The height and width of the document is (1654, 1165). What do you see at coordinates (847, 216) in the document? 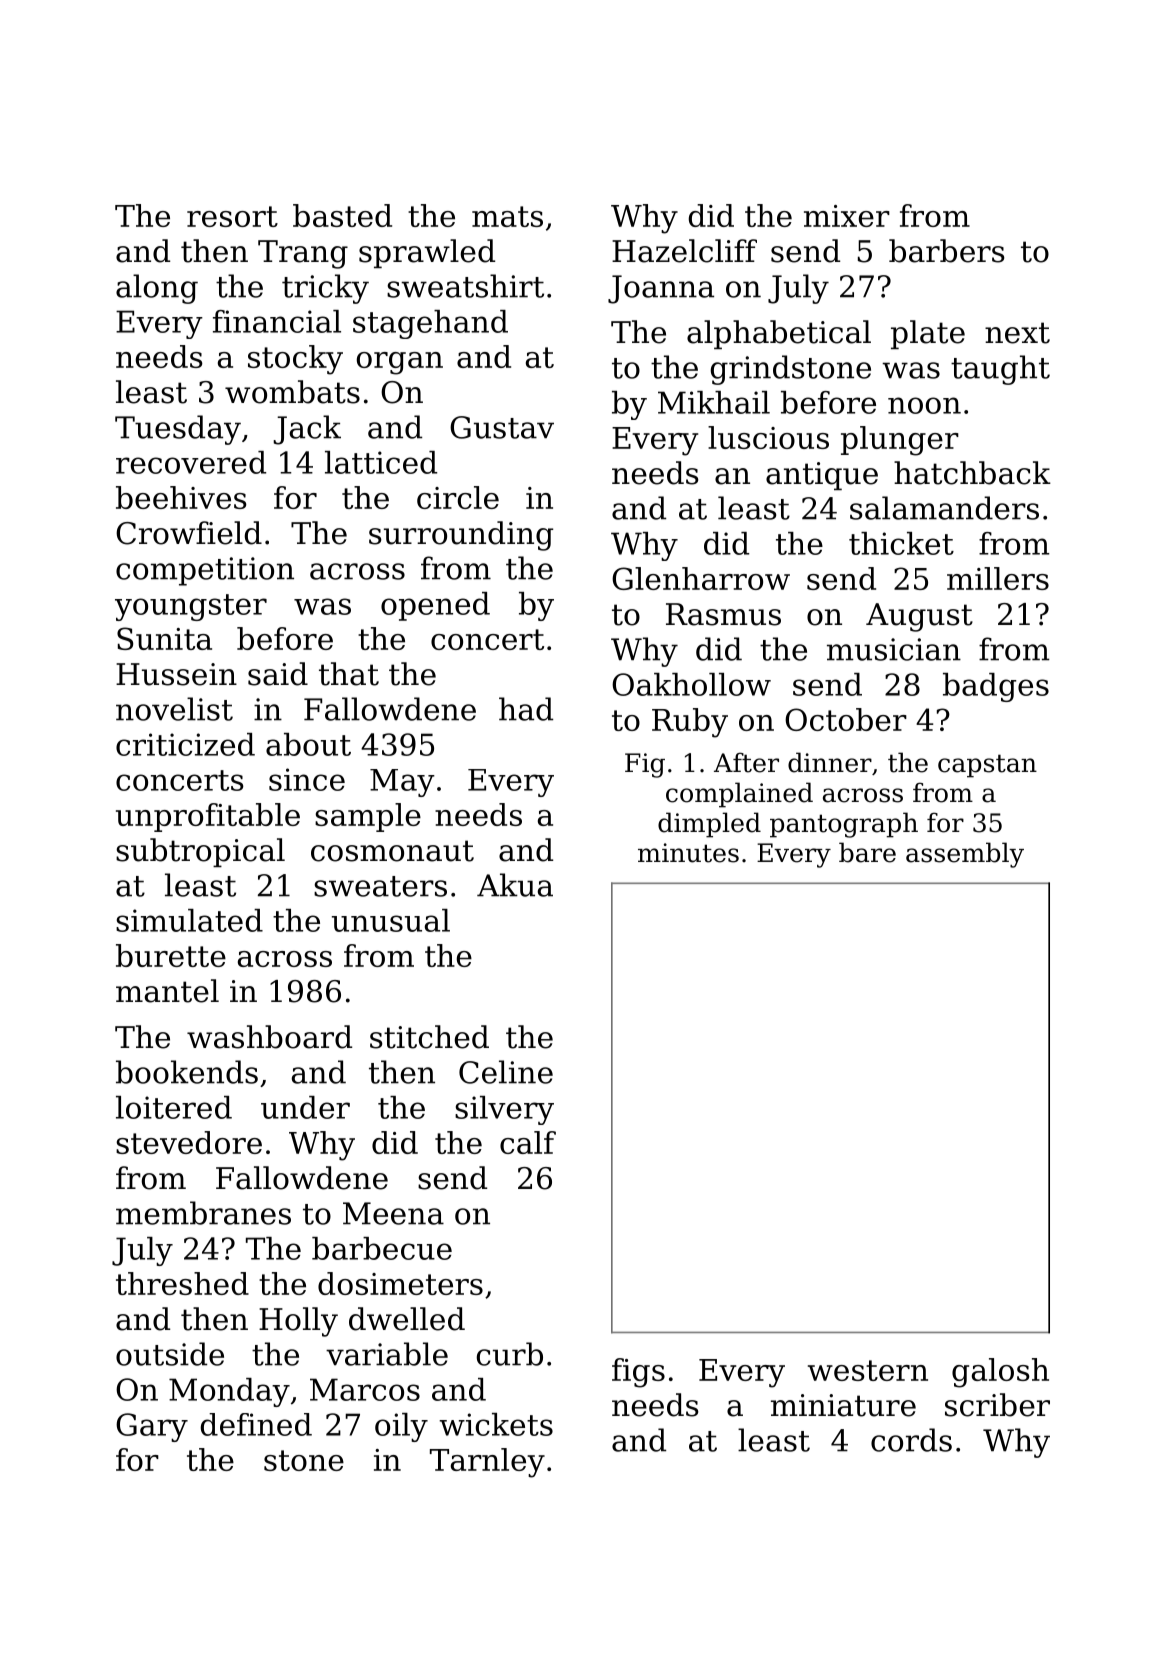
I see `mixer` at bounding box center [847, 216].
